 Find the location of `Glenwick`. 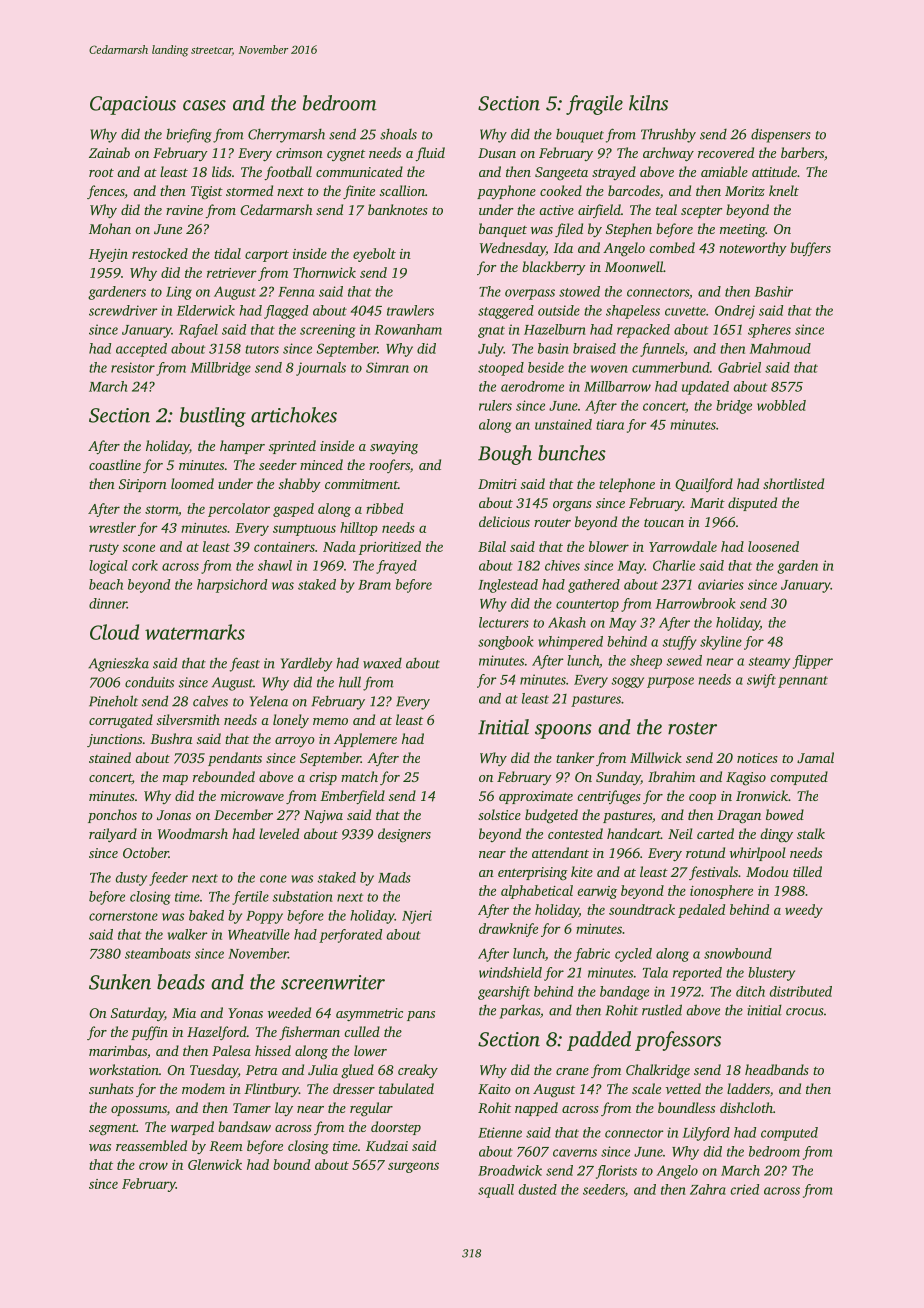

Glenwick is located at coordinates (215, 1164).
